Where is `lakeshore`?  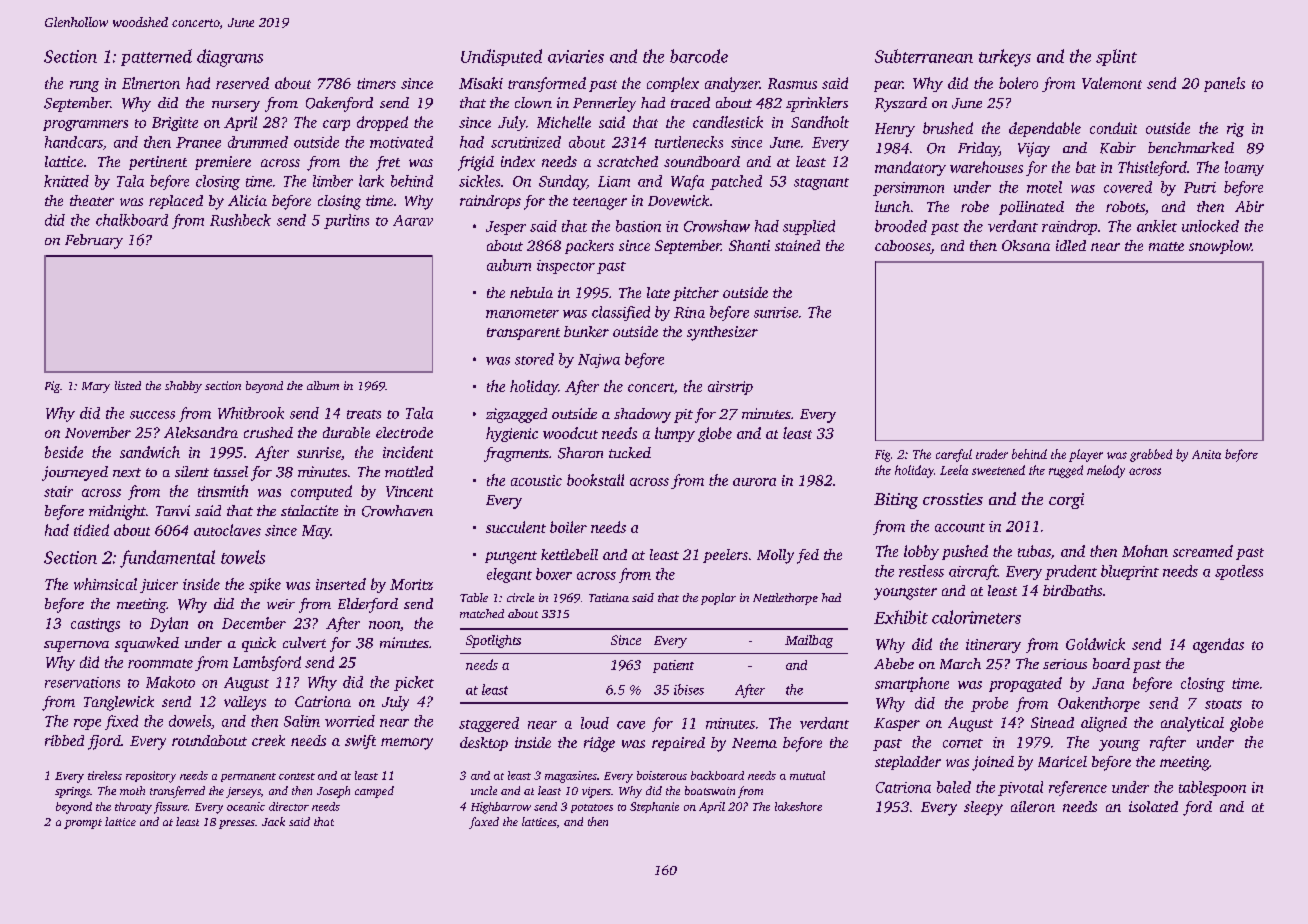
lakeshore is located at coordinates (798, 806).
